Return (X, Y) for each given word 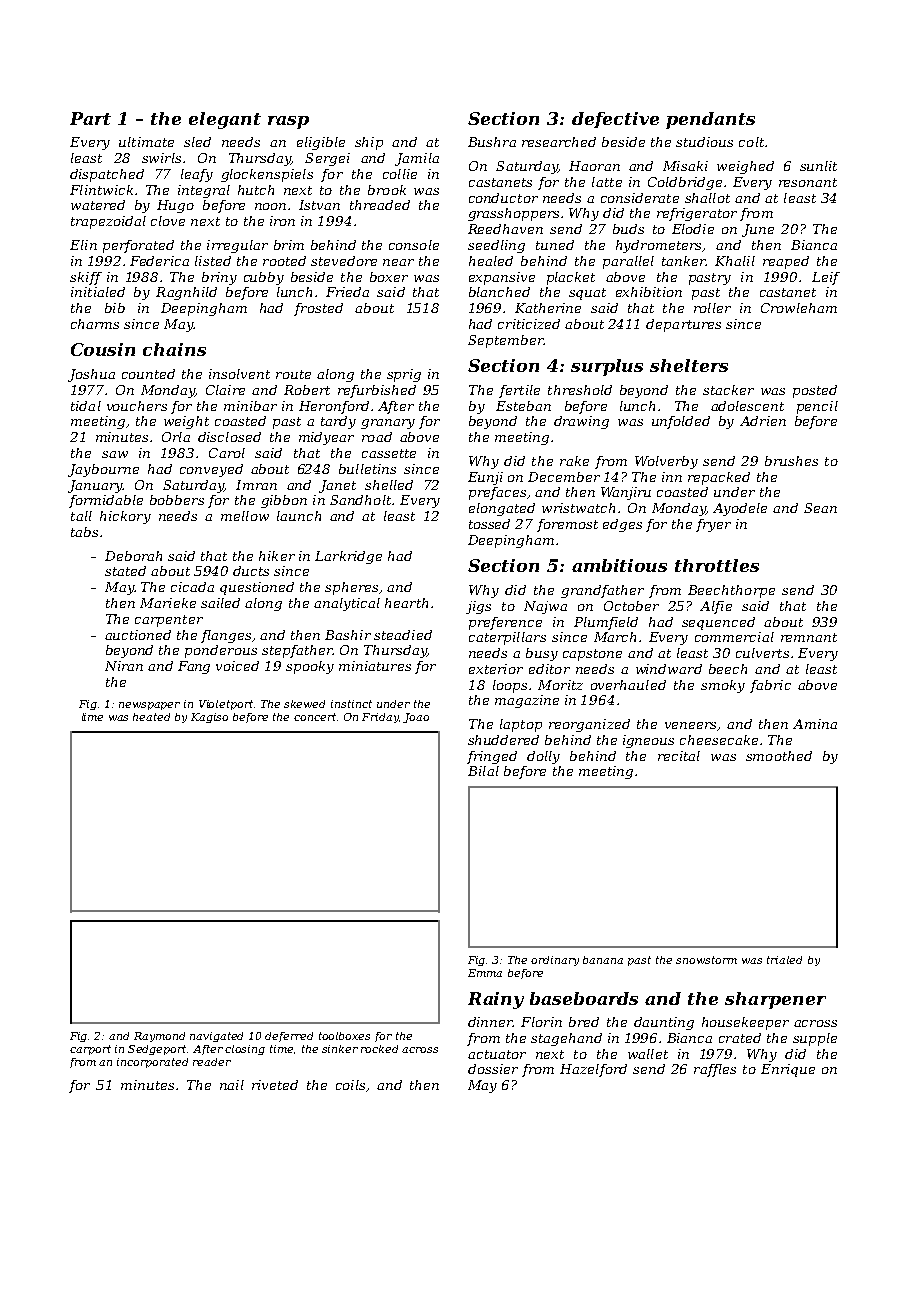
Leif (826, 278)
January (95, 486)
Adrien (763, 421)
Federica (159, 261)
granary (388, 424)
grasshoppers (513, 214)
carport (90, 1050)
